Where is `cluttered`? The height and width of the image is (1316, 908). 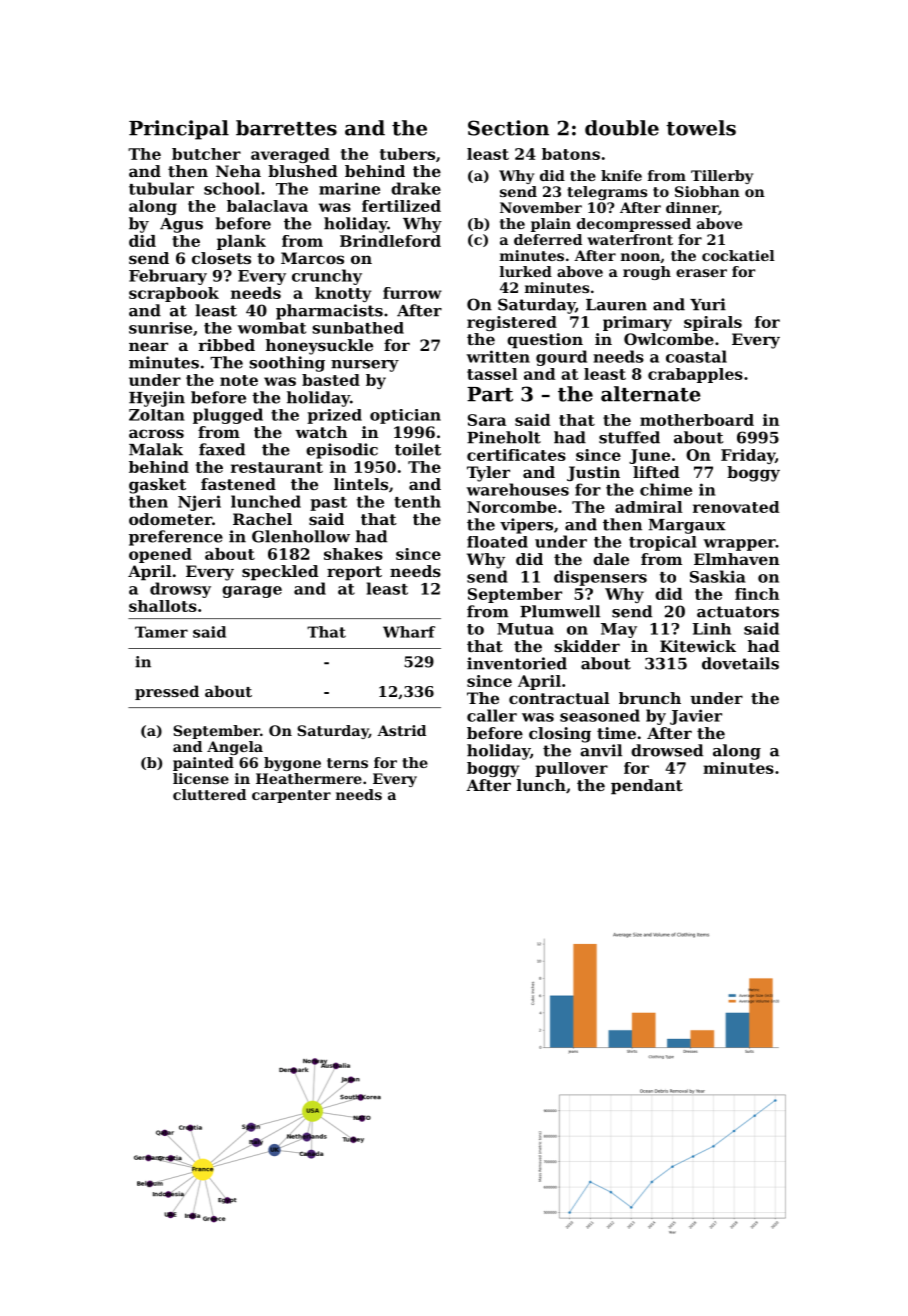 cluttered is located at coordinates (209, 794).
